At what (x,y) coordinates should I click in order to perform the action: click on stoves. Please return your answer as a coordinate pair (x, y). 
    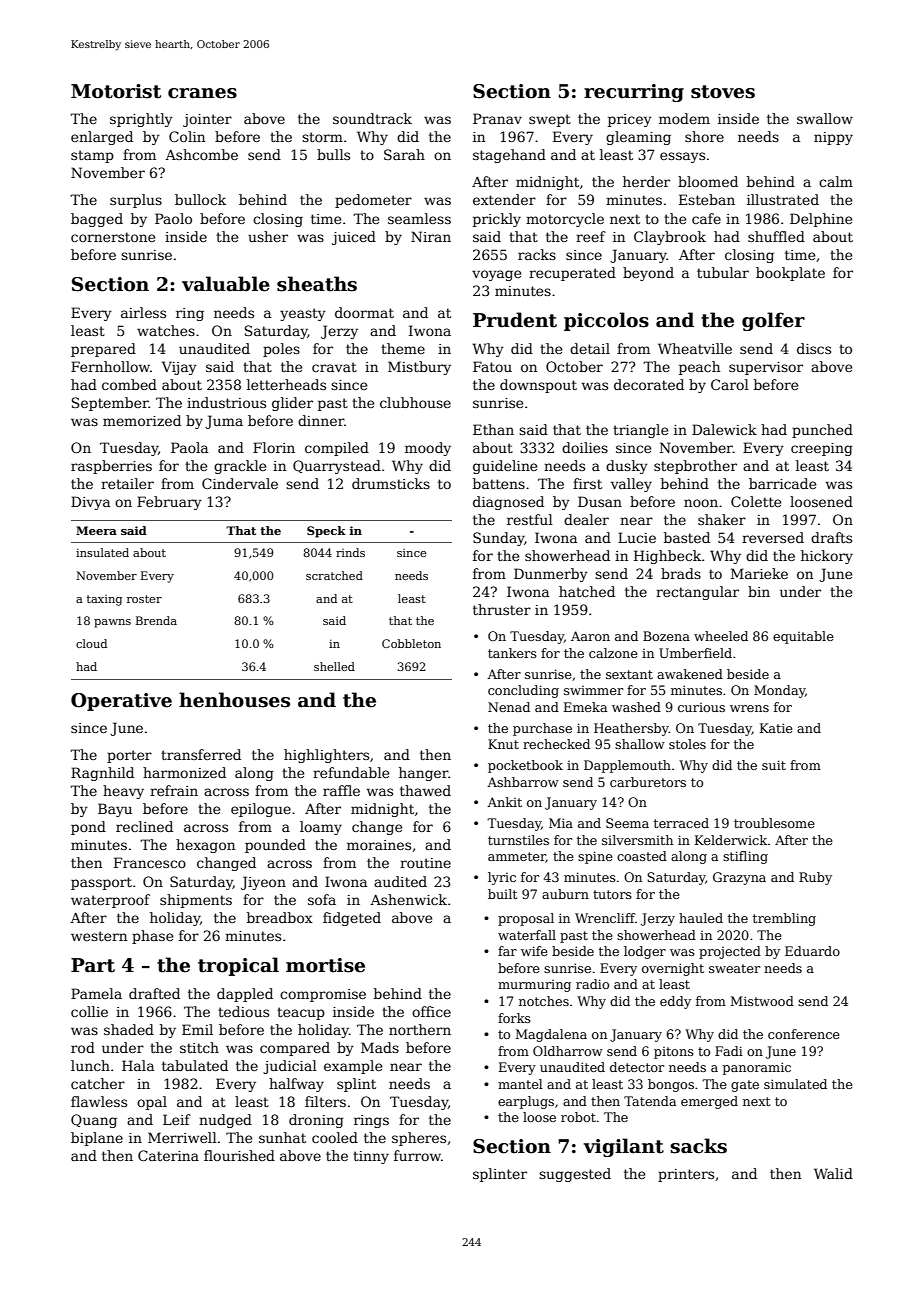
    Looking at the image, I should click on (723, 92).
